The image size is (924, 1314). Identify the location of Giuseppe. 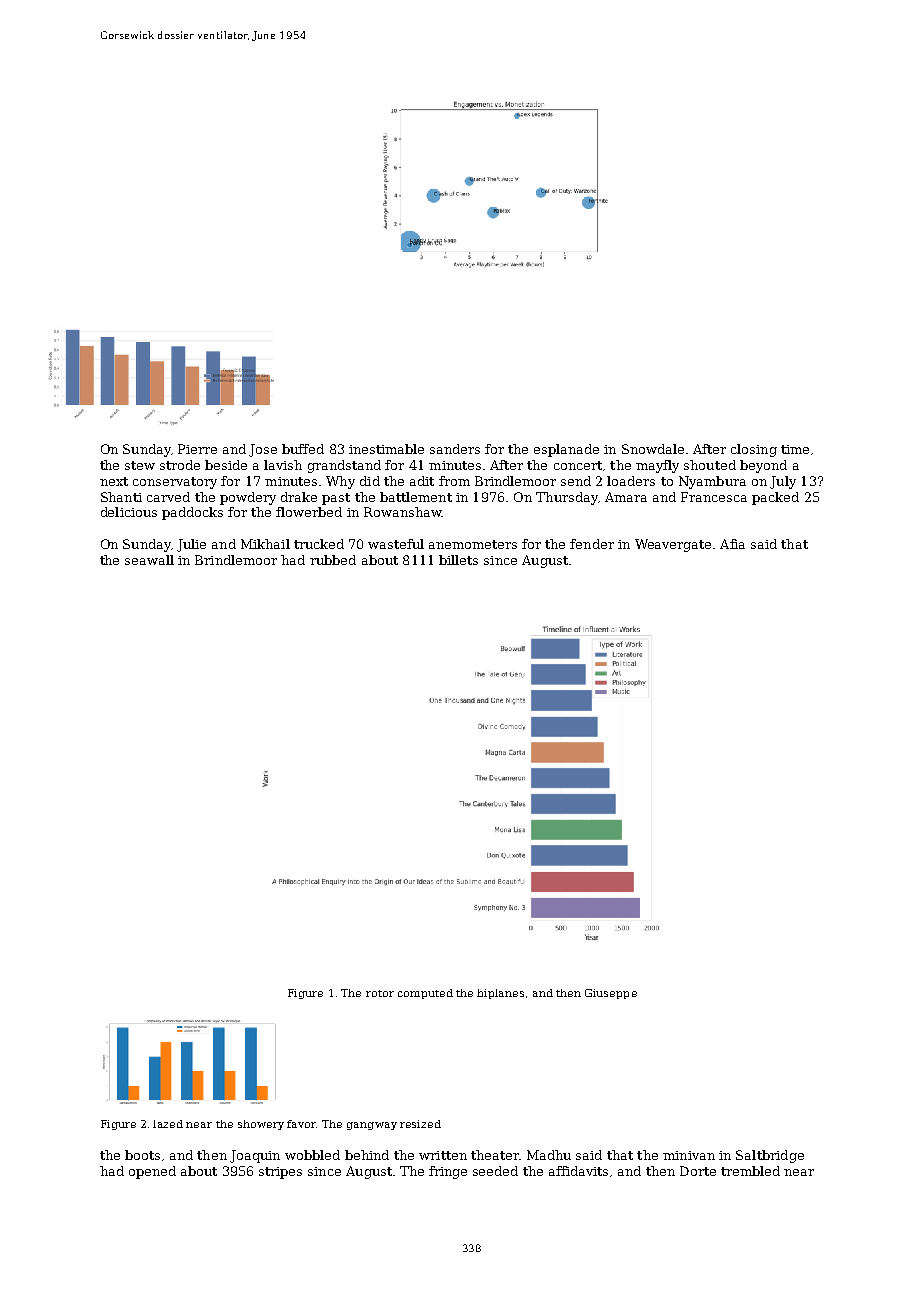
(611, 994).
